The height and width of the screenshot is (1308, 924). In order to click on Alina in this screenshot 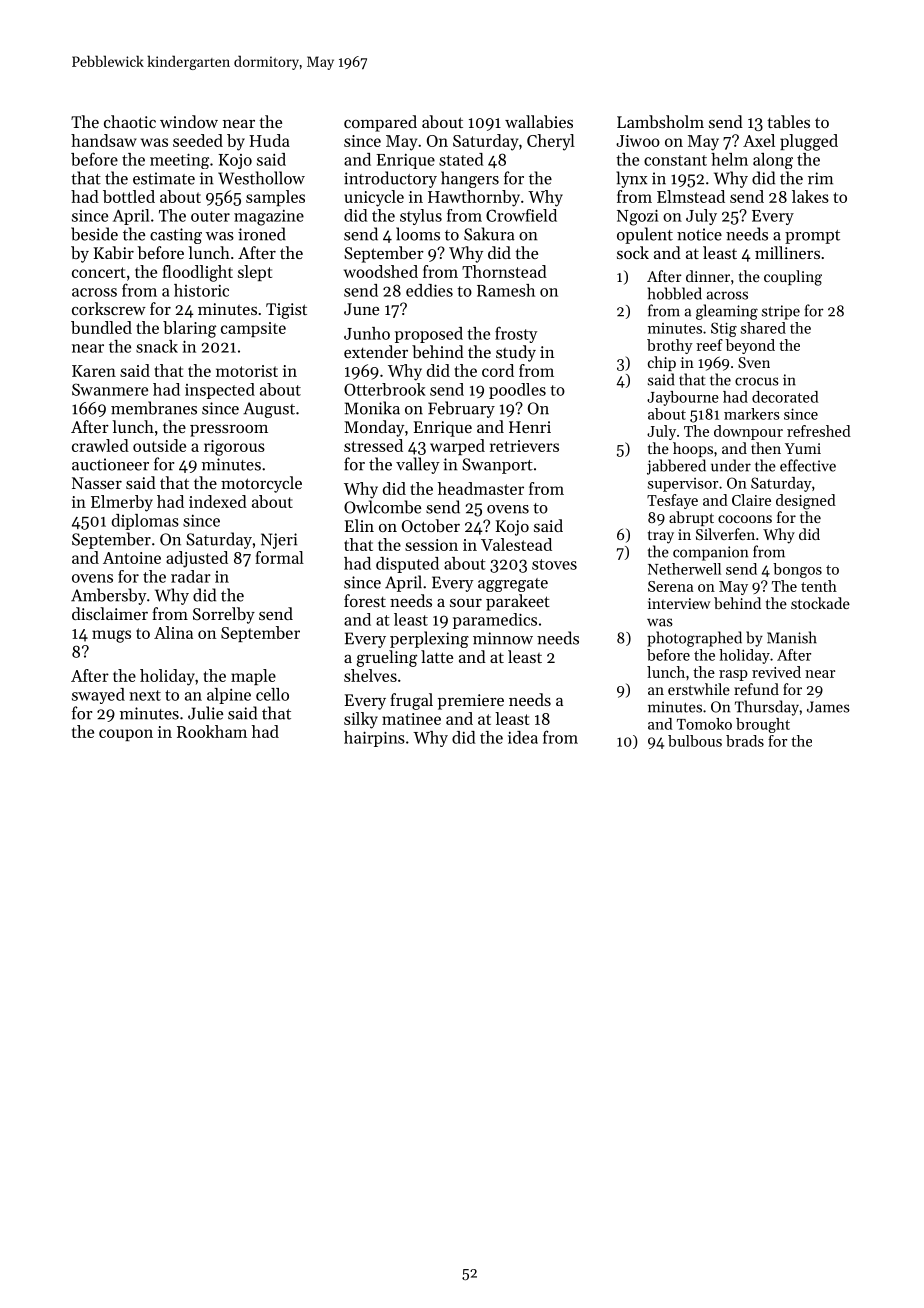, I will do `click(173, 632)`.
